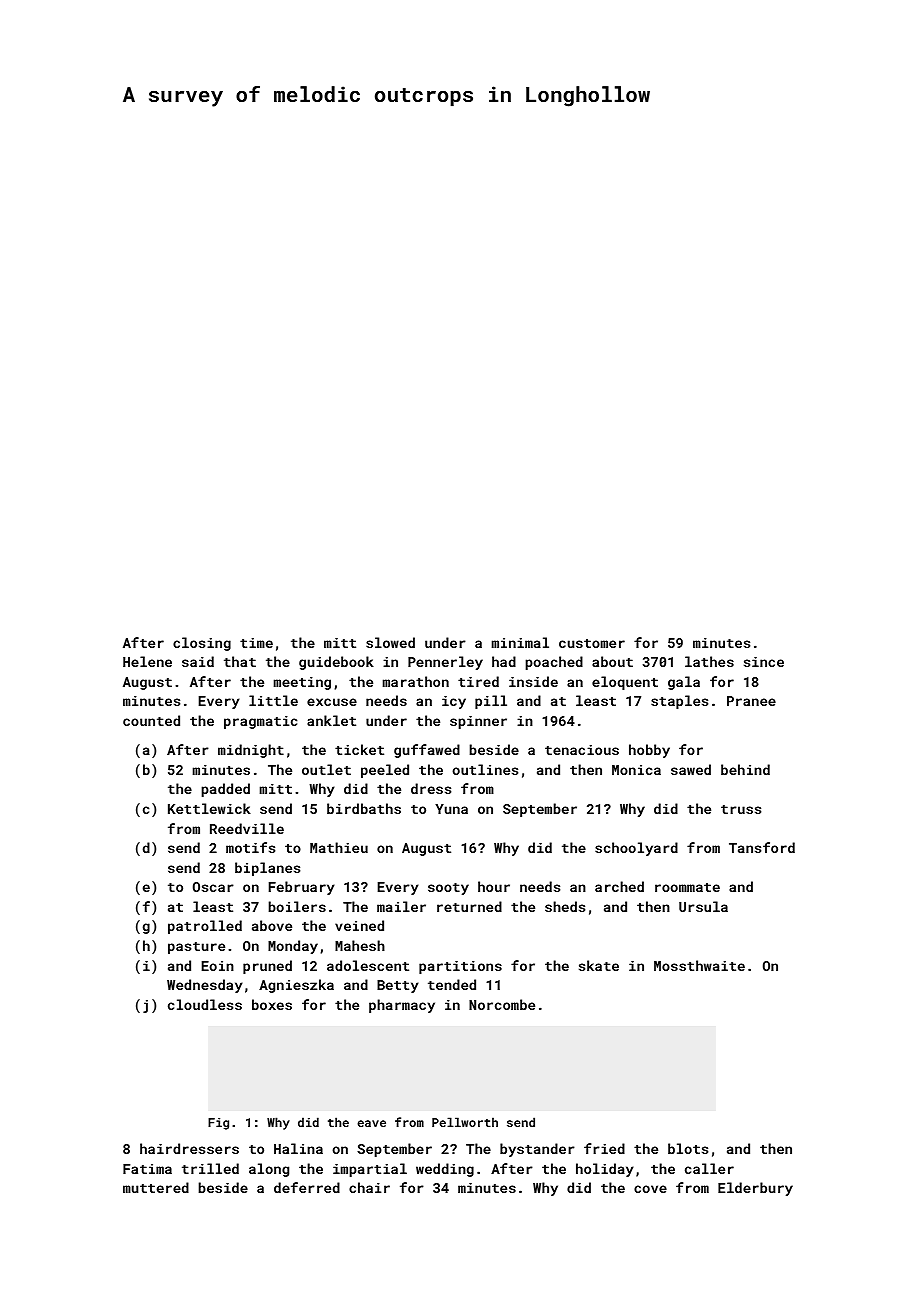  Describe the element at coordinates (751, 701) in the page. I see `Pranee` at that location.
